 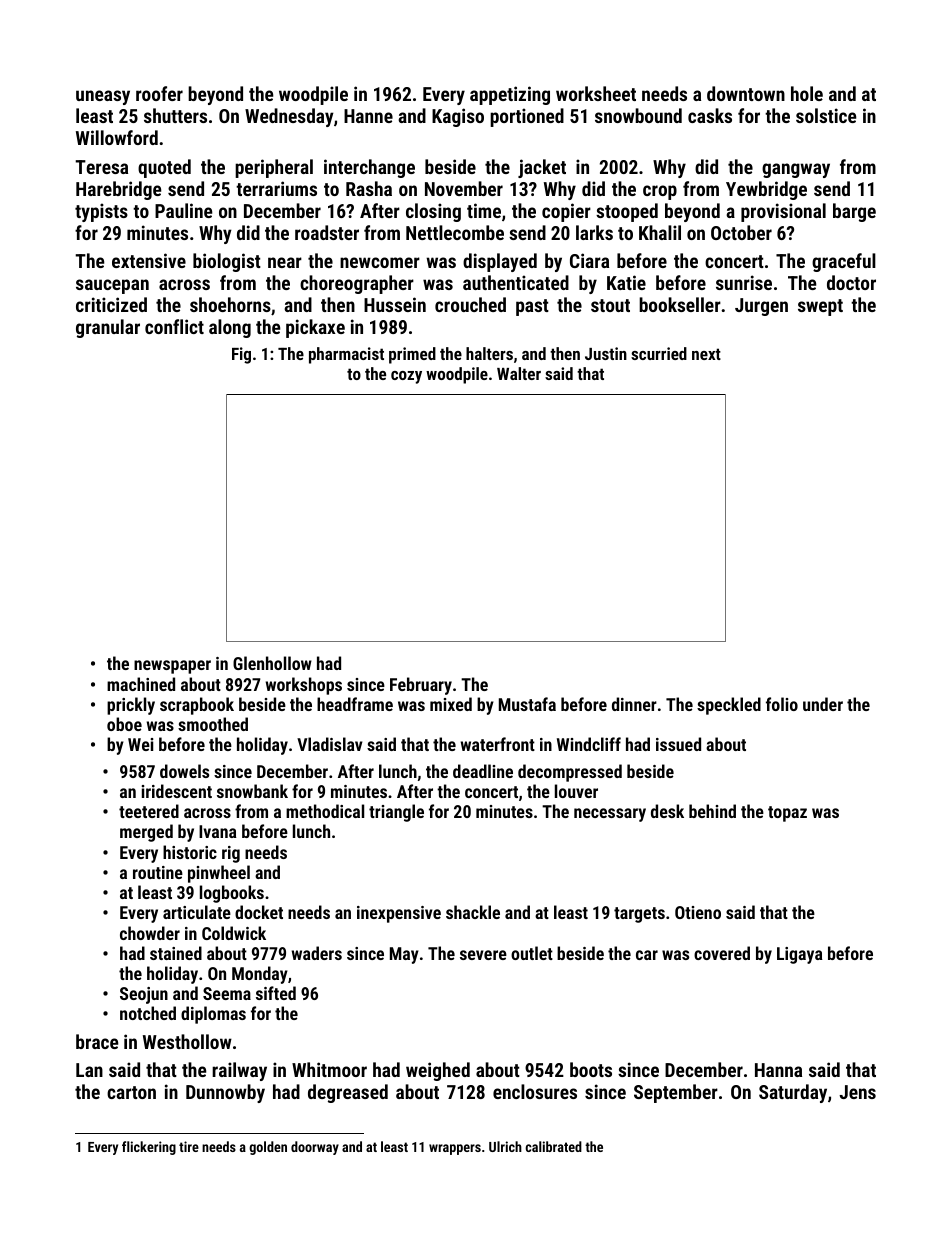 I want to click on rig, so click(x=231, y=854).
